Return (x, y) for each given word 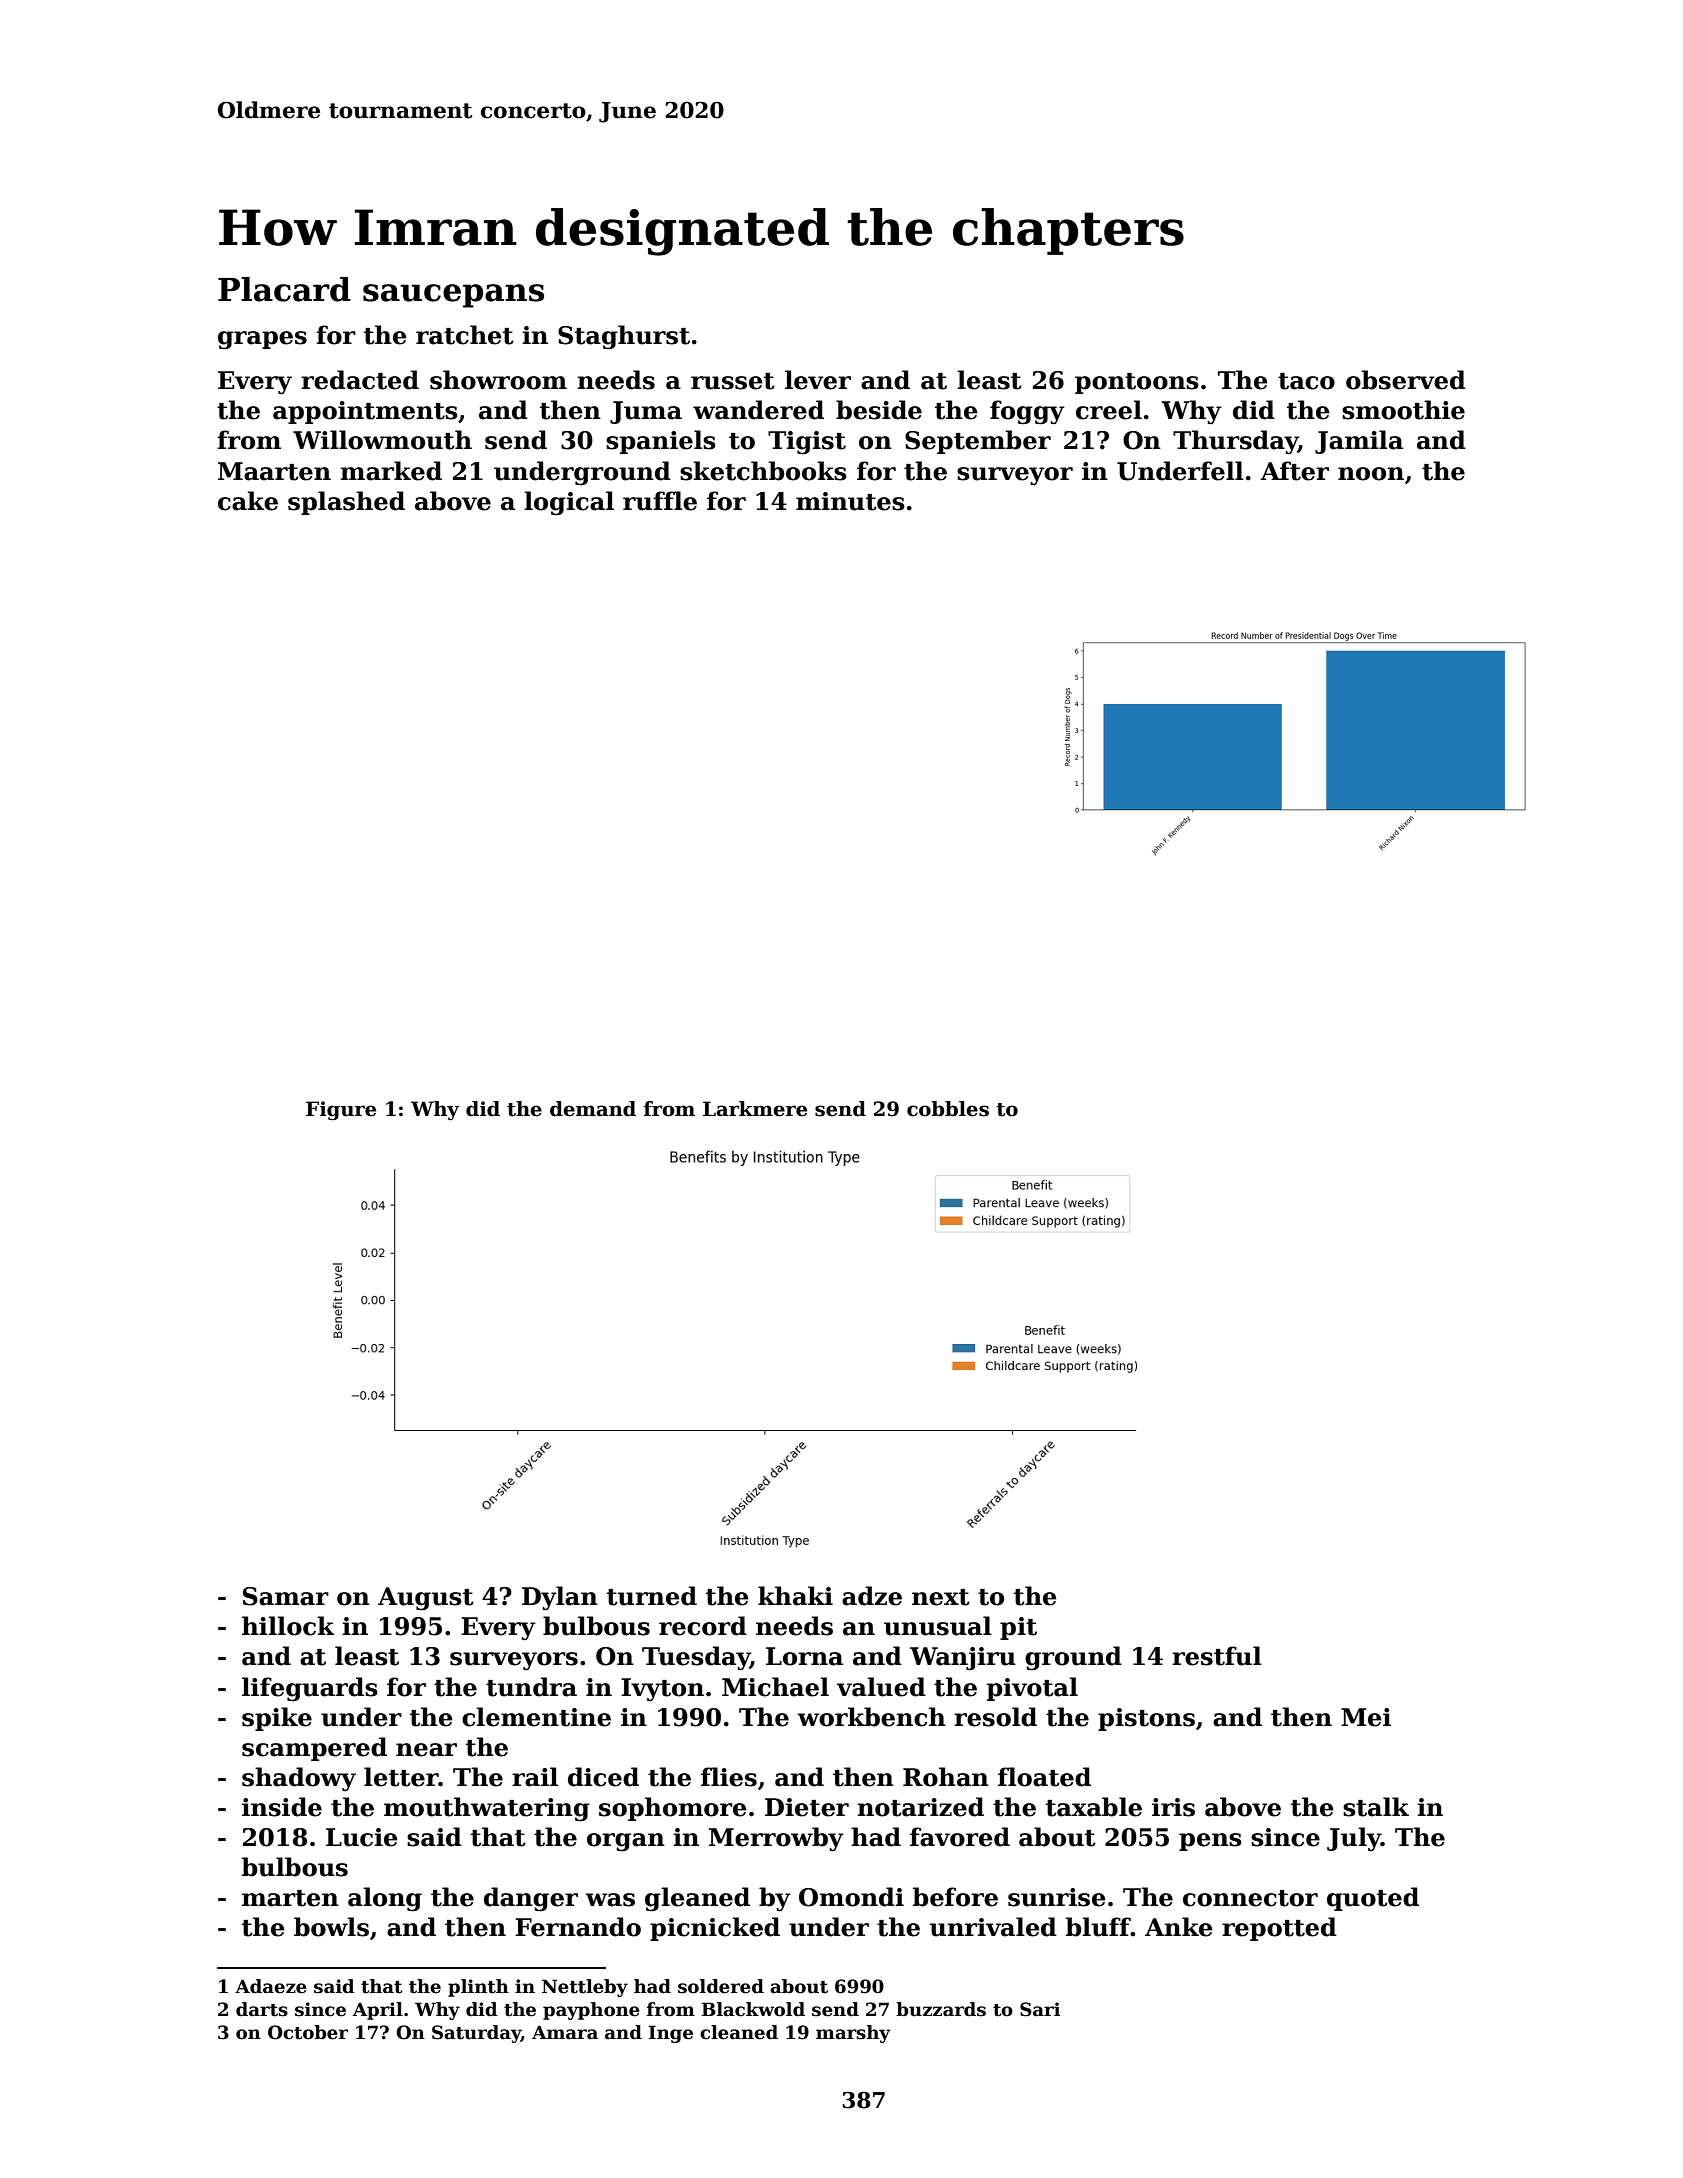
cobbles (948, 1109)
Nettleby (585, 1988)
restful (1217, 1656)
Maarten (274, 471)
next (941, 1597)
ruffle (660, 501)
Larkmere (755, 1109)
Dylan (560, 1598)
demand (593, 1109)
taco (1306, 381)
